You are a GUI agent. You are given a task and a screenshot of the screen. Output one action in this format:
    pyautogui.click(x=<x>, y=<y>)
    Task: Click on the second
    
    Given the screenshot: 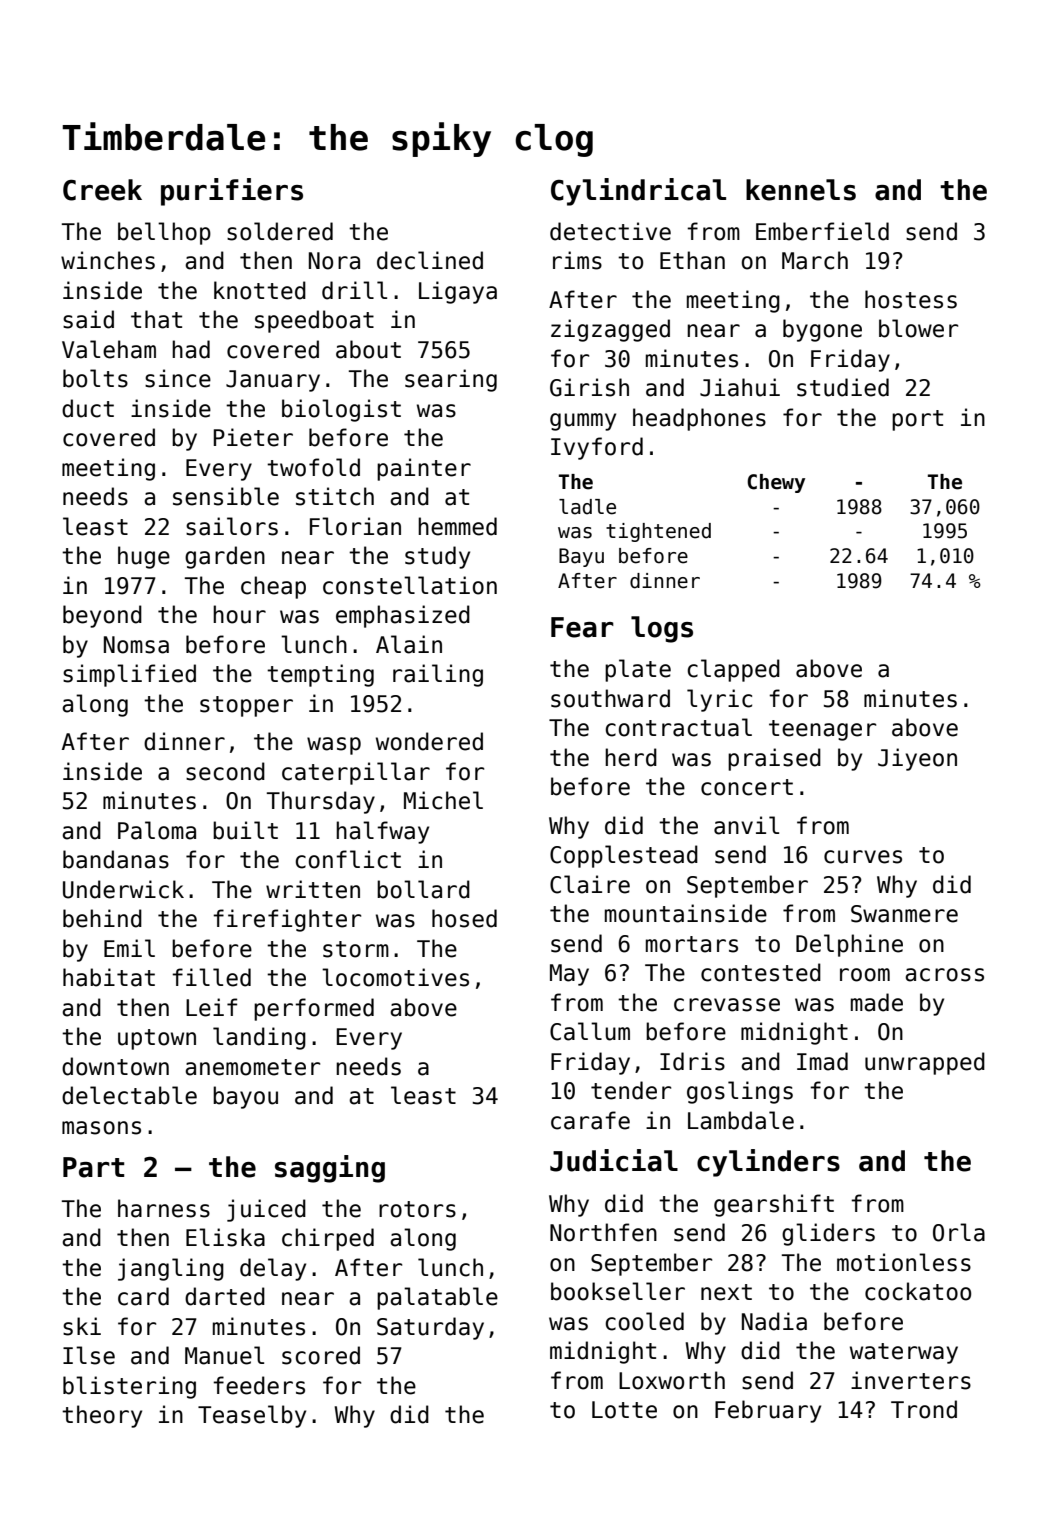 What is the action you would take?
    pyautogui.click(x=225, y=771)
